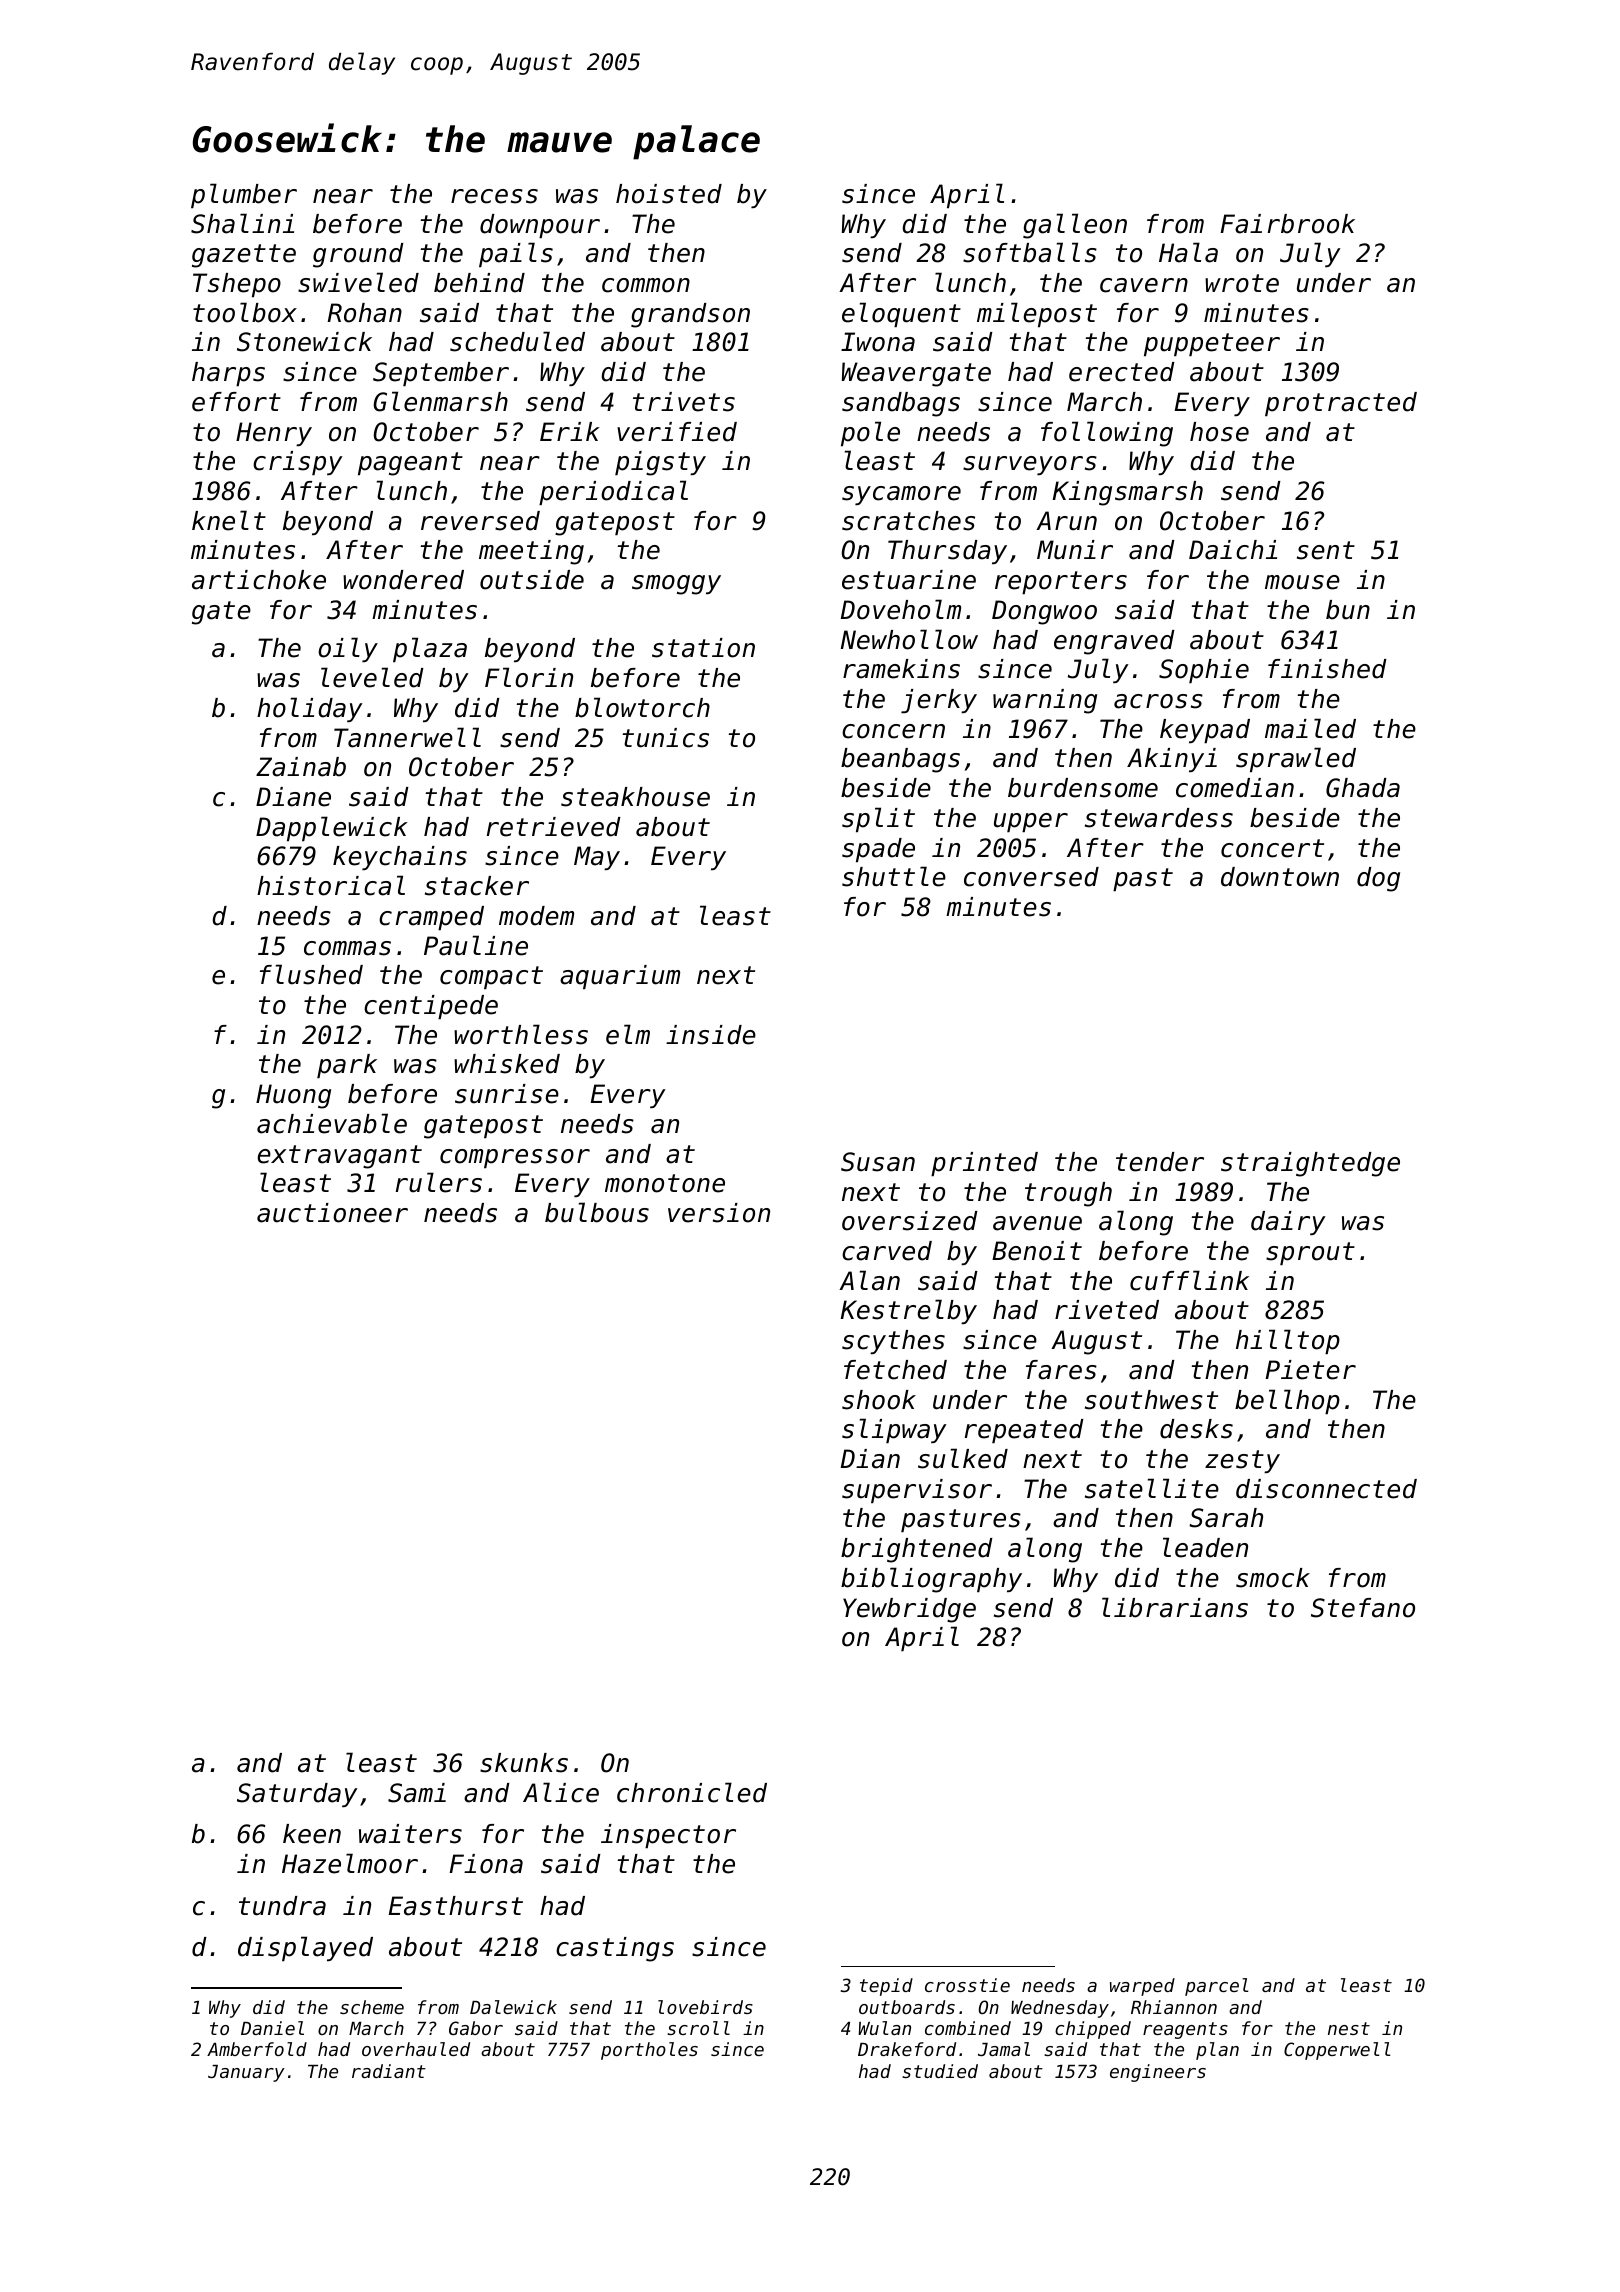 The image size is (1620, 2292). I want to click on estuarine, so click(909, 580).
